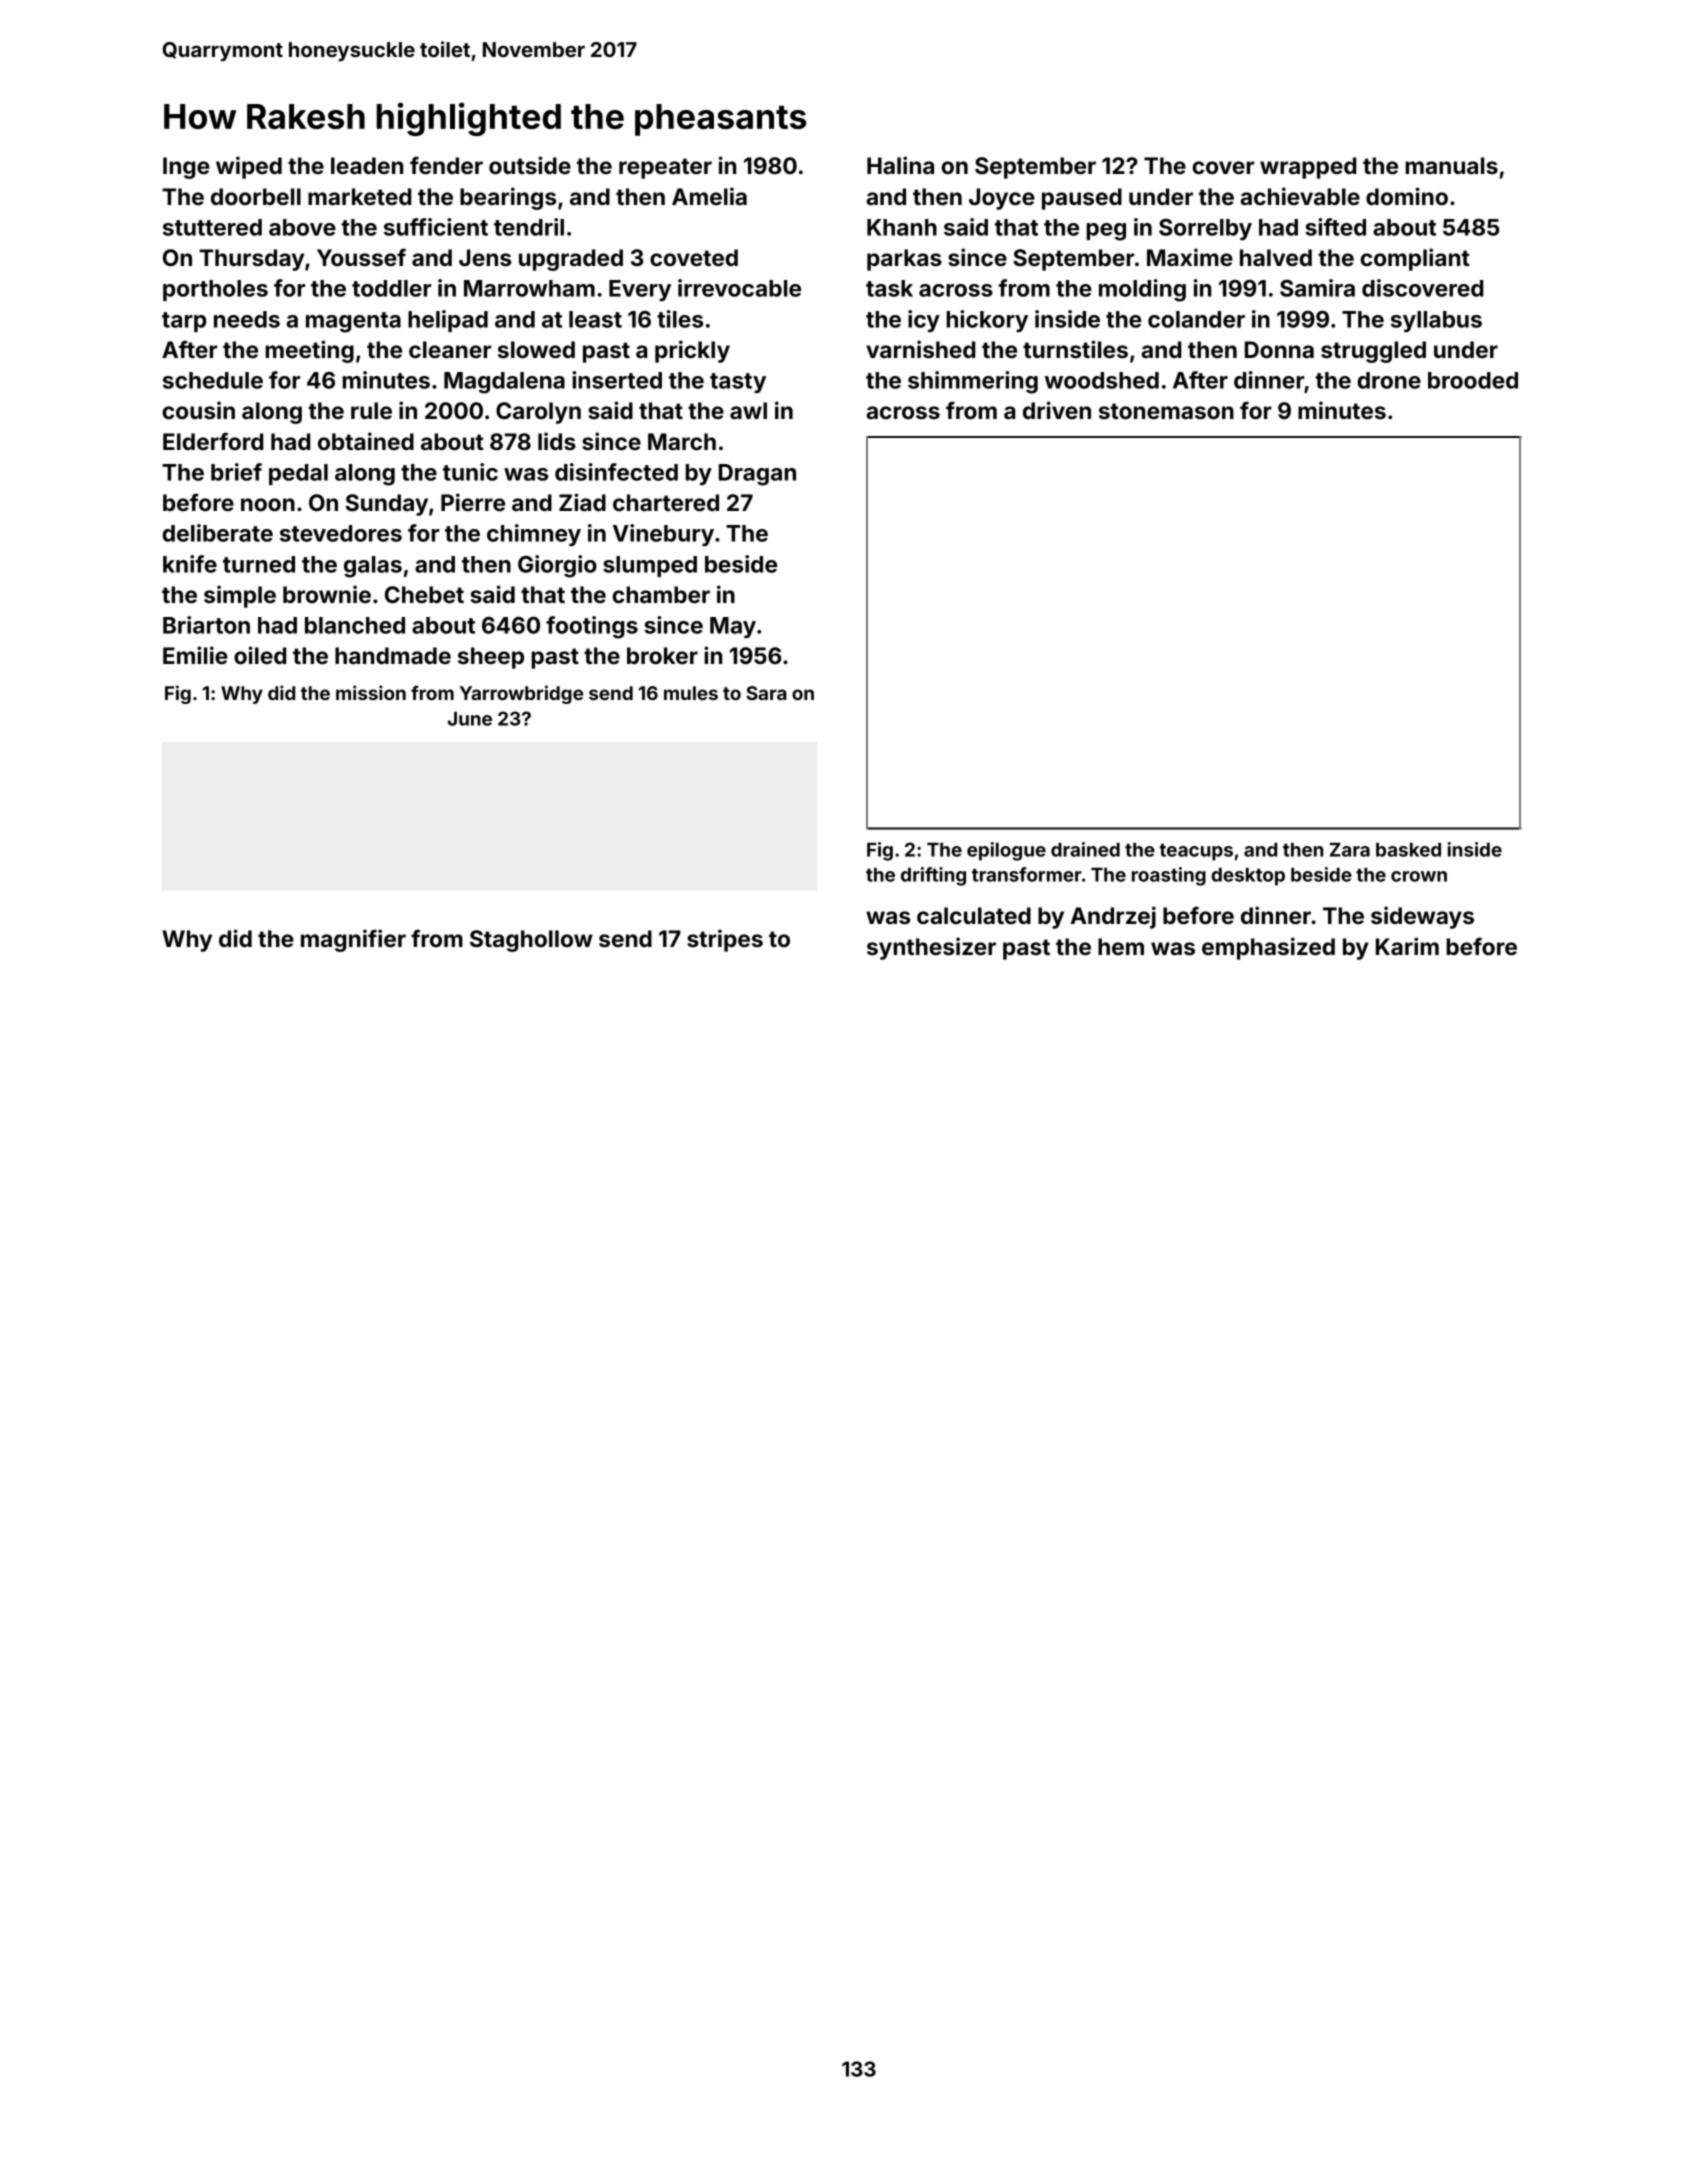 Image resolution: width=1683 pixels, height=2178 pixels. What do you see at coordinates (665, 168) in the image?
I see `repeater` at bounding box center [665, 168].
